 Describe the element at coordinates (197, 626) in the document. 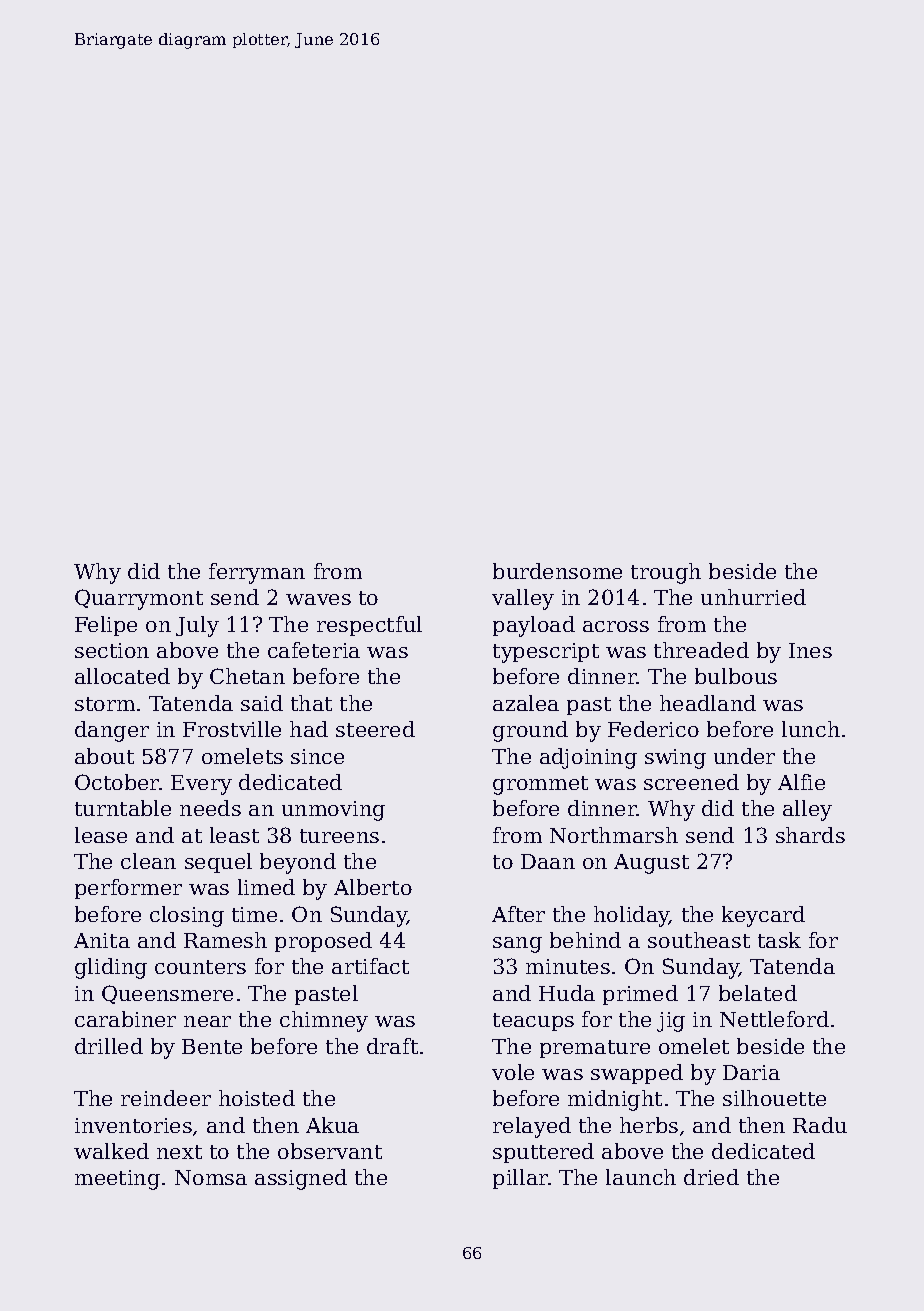

I see `July` at that location.
